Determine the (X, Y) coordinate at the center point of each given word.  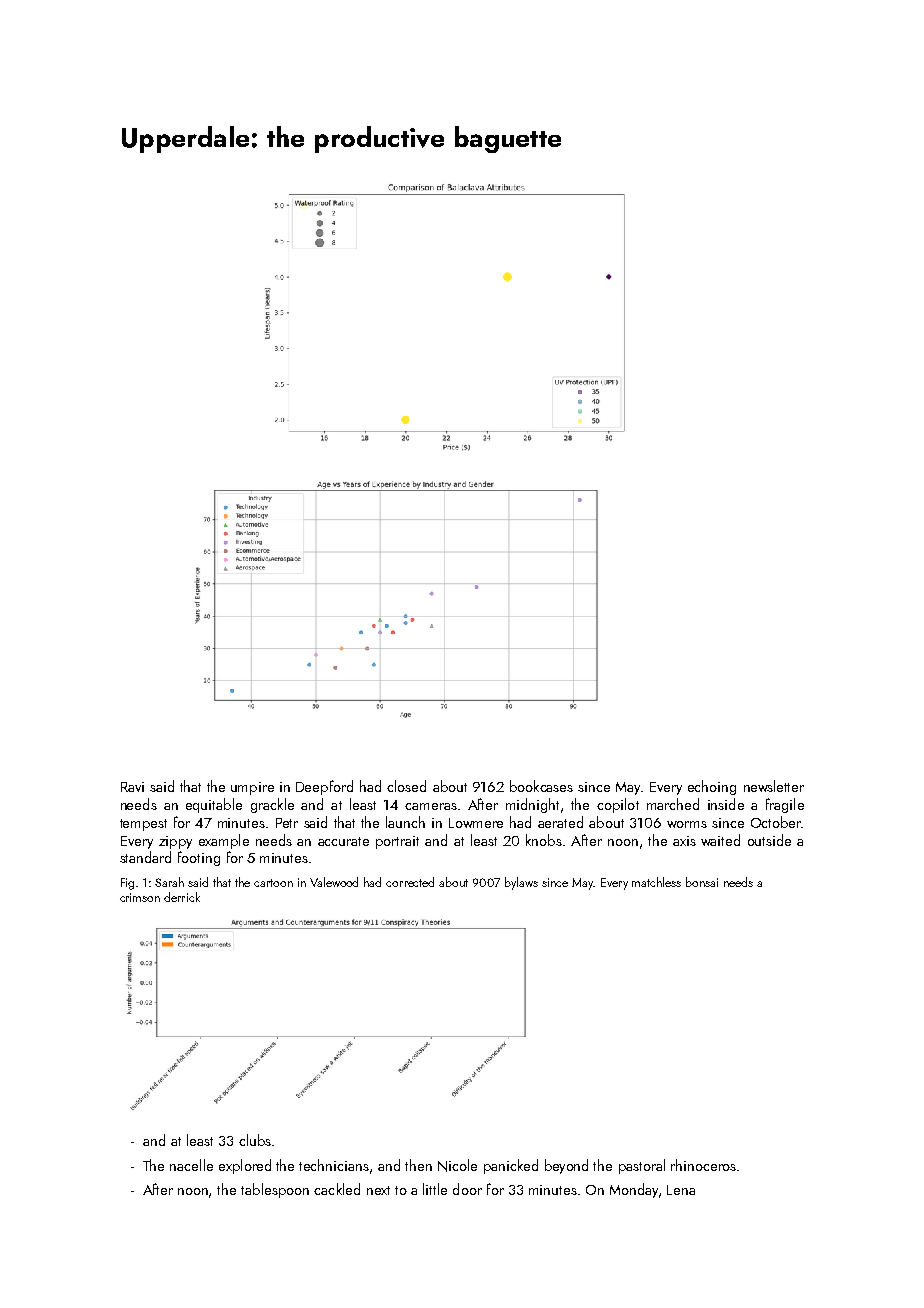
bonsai (702, 882)
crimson (140, 897)
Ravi (132, 787)
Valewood (334, 882)
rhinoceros (703, 1165)
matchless (656, 882)
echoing (712, 787)
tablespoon (275, 1190)
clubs (255, 1140)
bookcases (541, 786)
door (467, 1189)
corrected (410, 882)
